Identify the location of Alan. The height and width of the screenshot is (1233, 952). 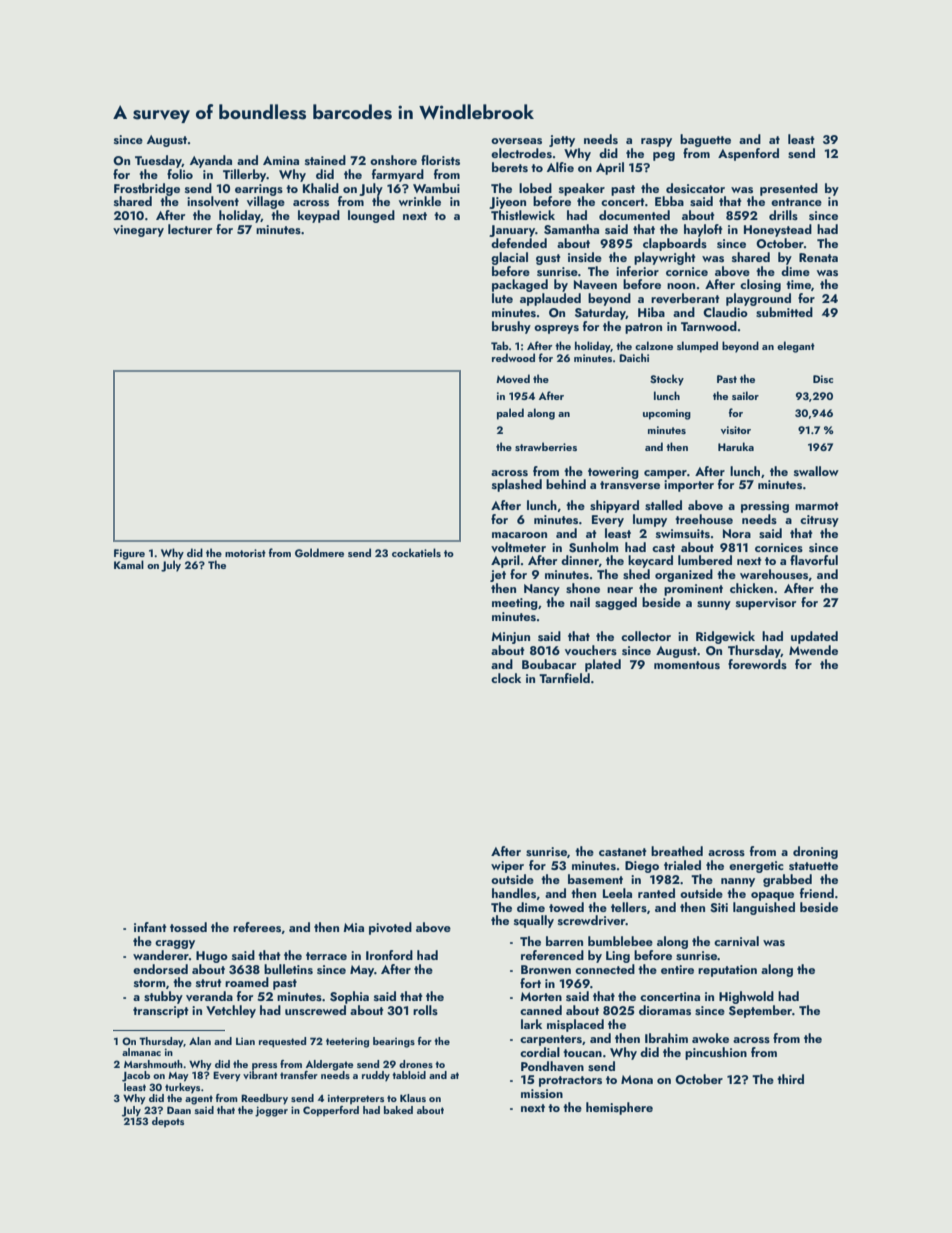
(200, 1041).
